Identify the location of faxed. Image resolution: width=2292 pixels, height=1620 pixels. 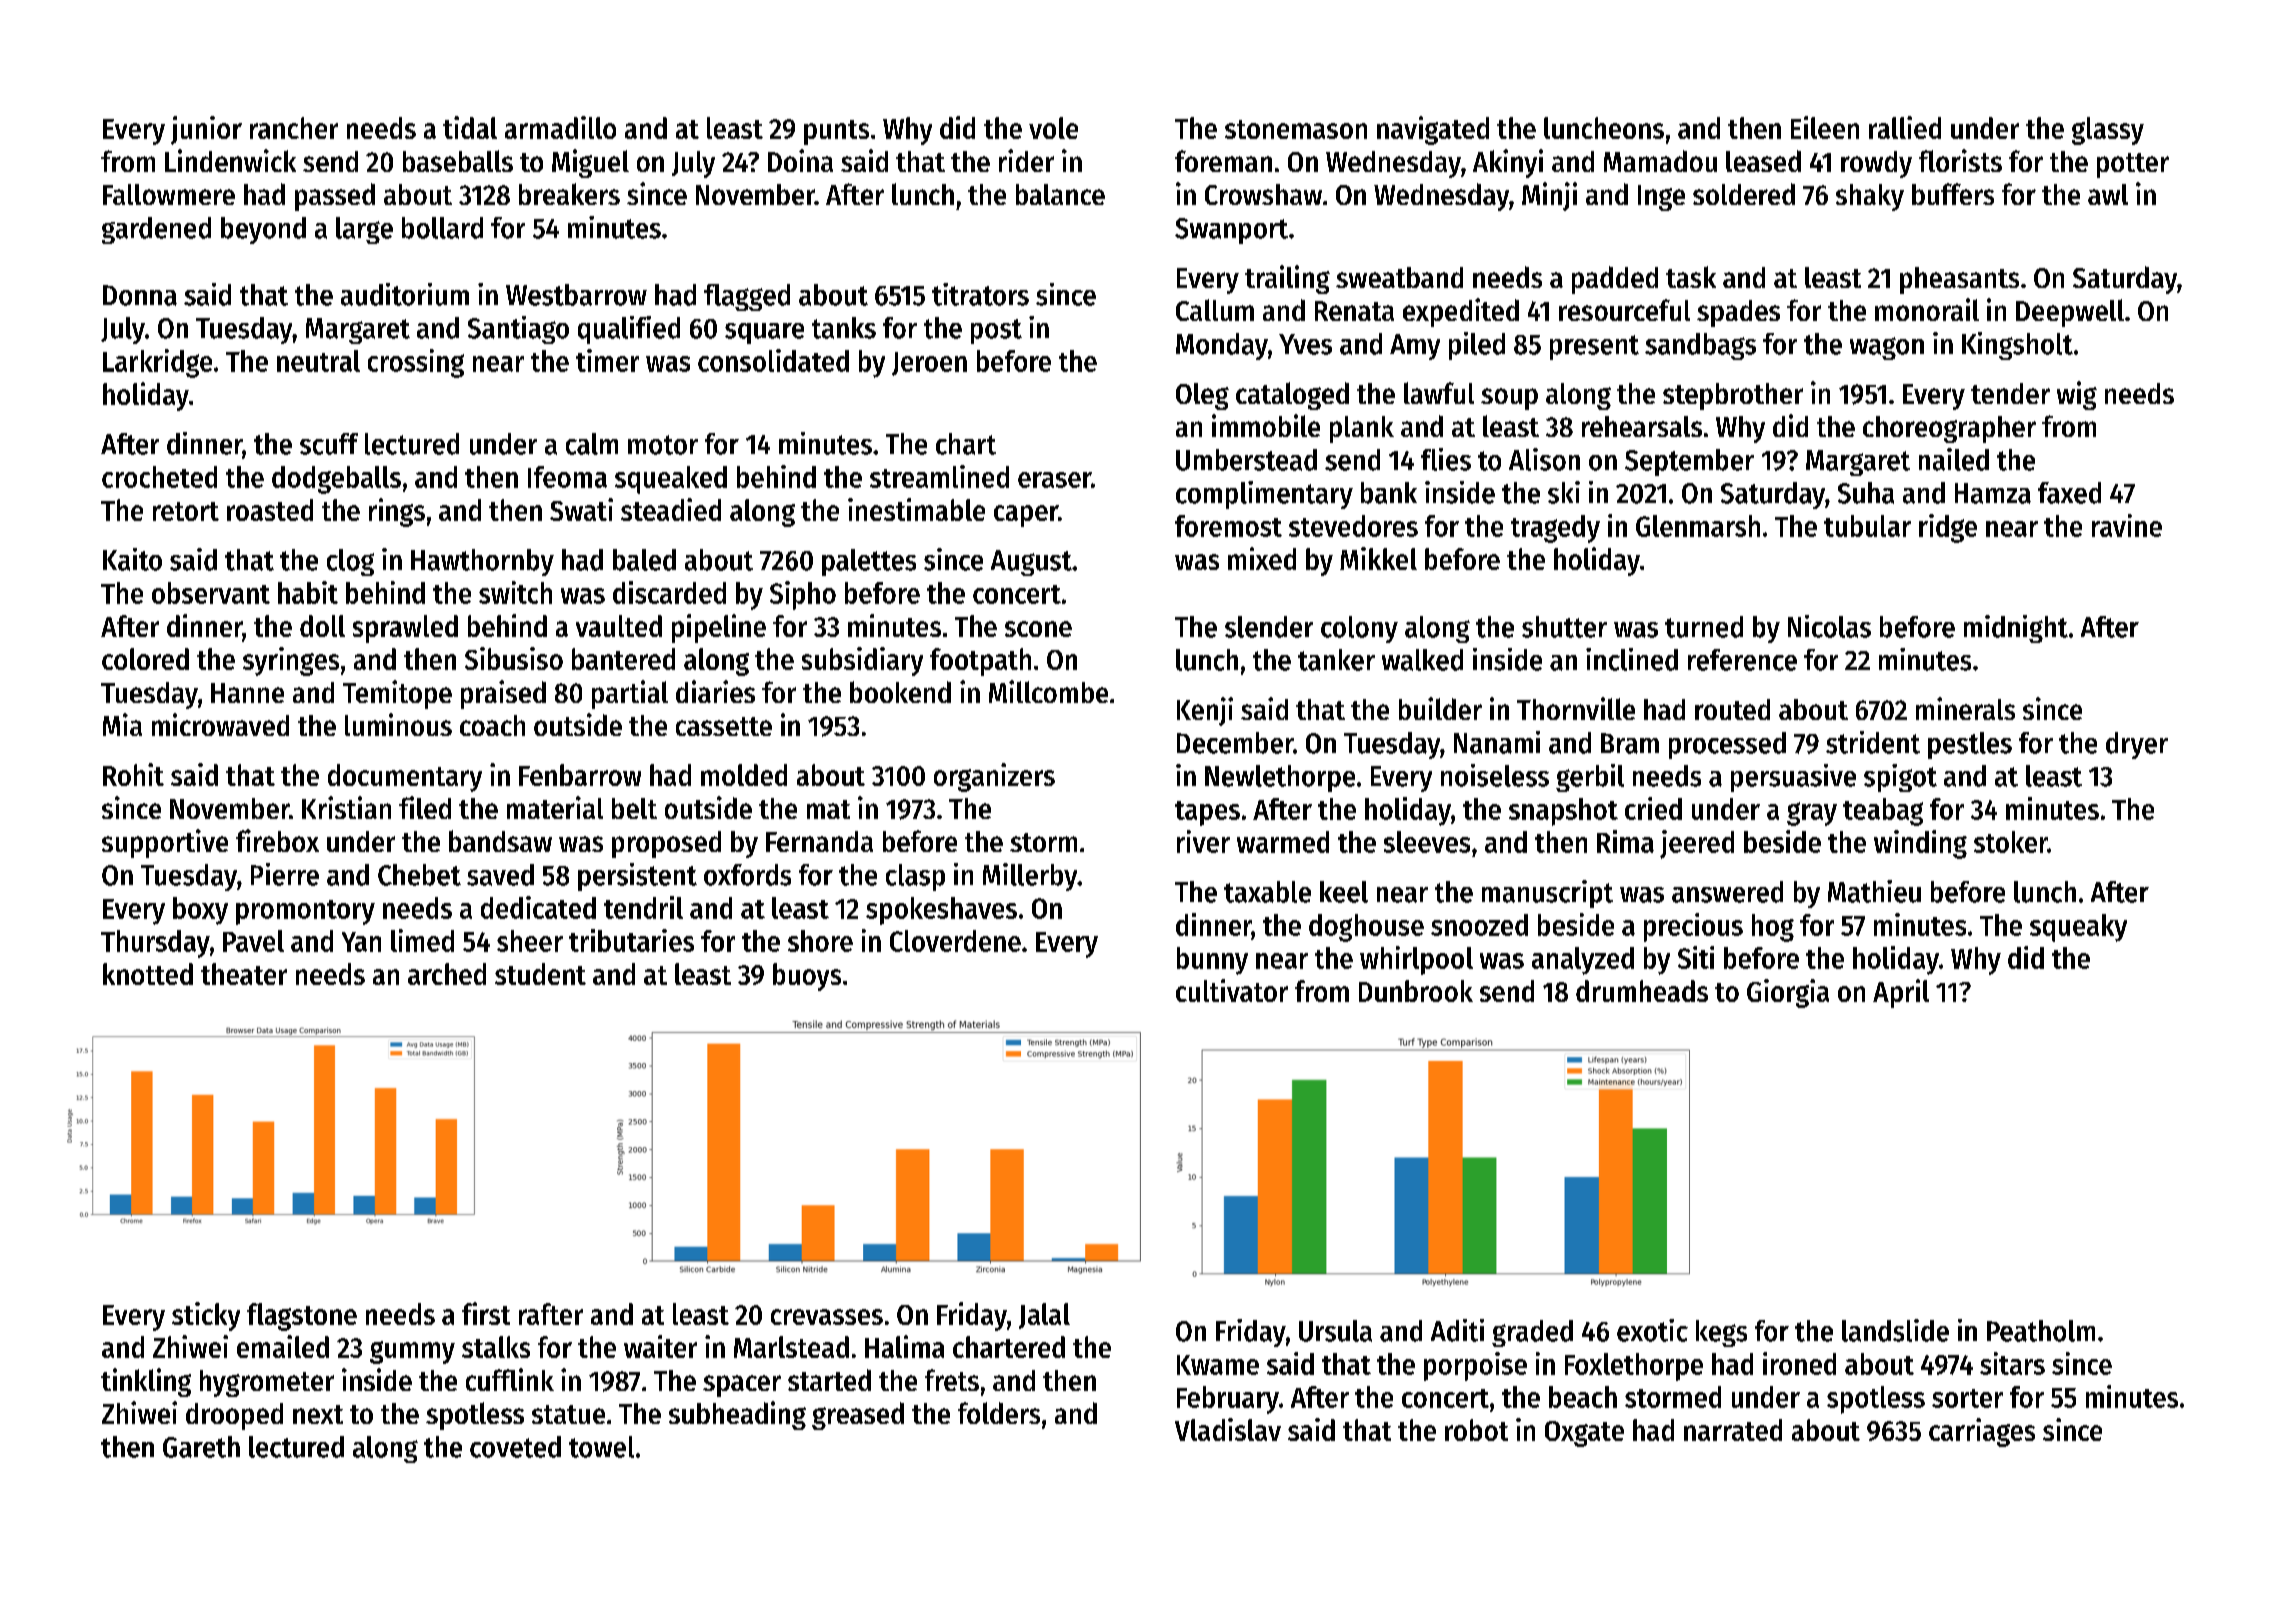
(2069, 493).
